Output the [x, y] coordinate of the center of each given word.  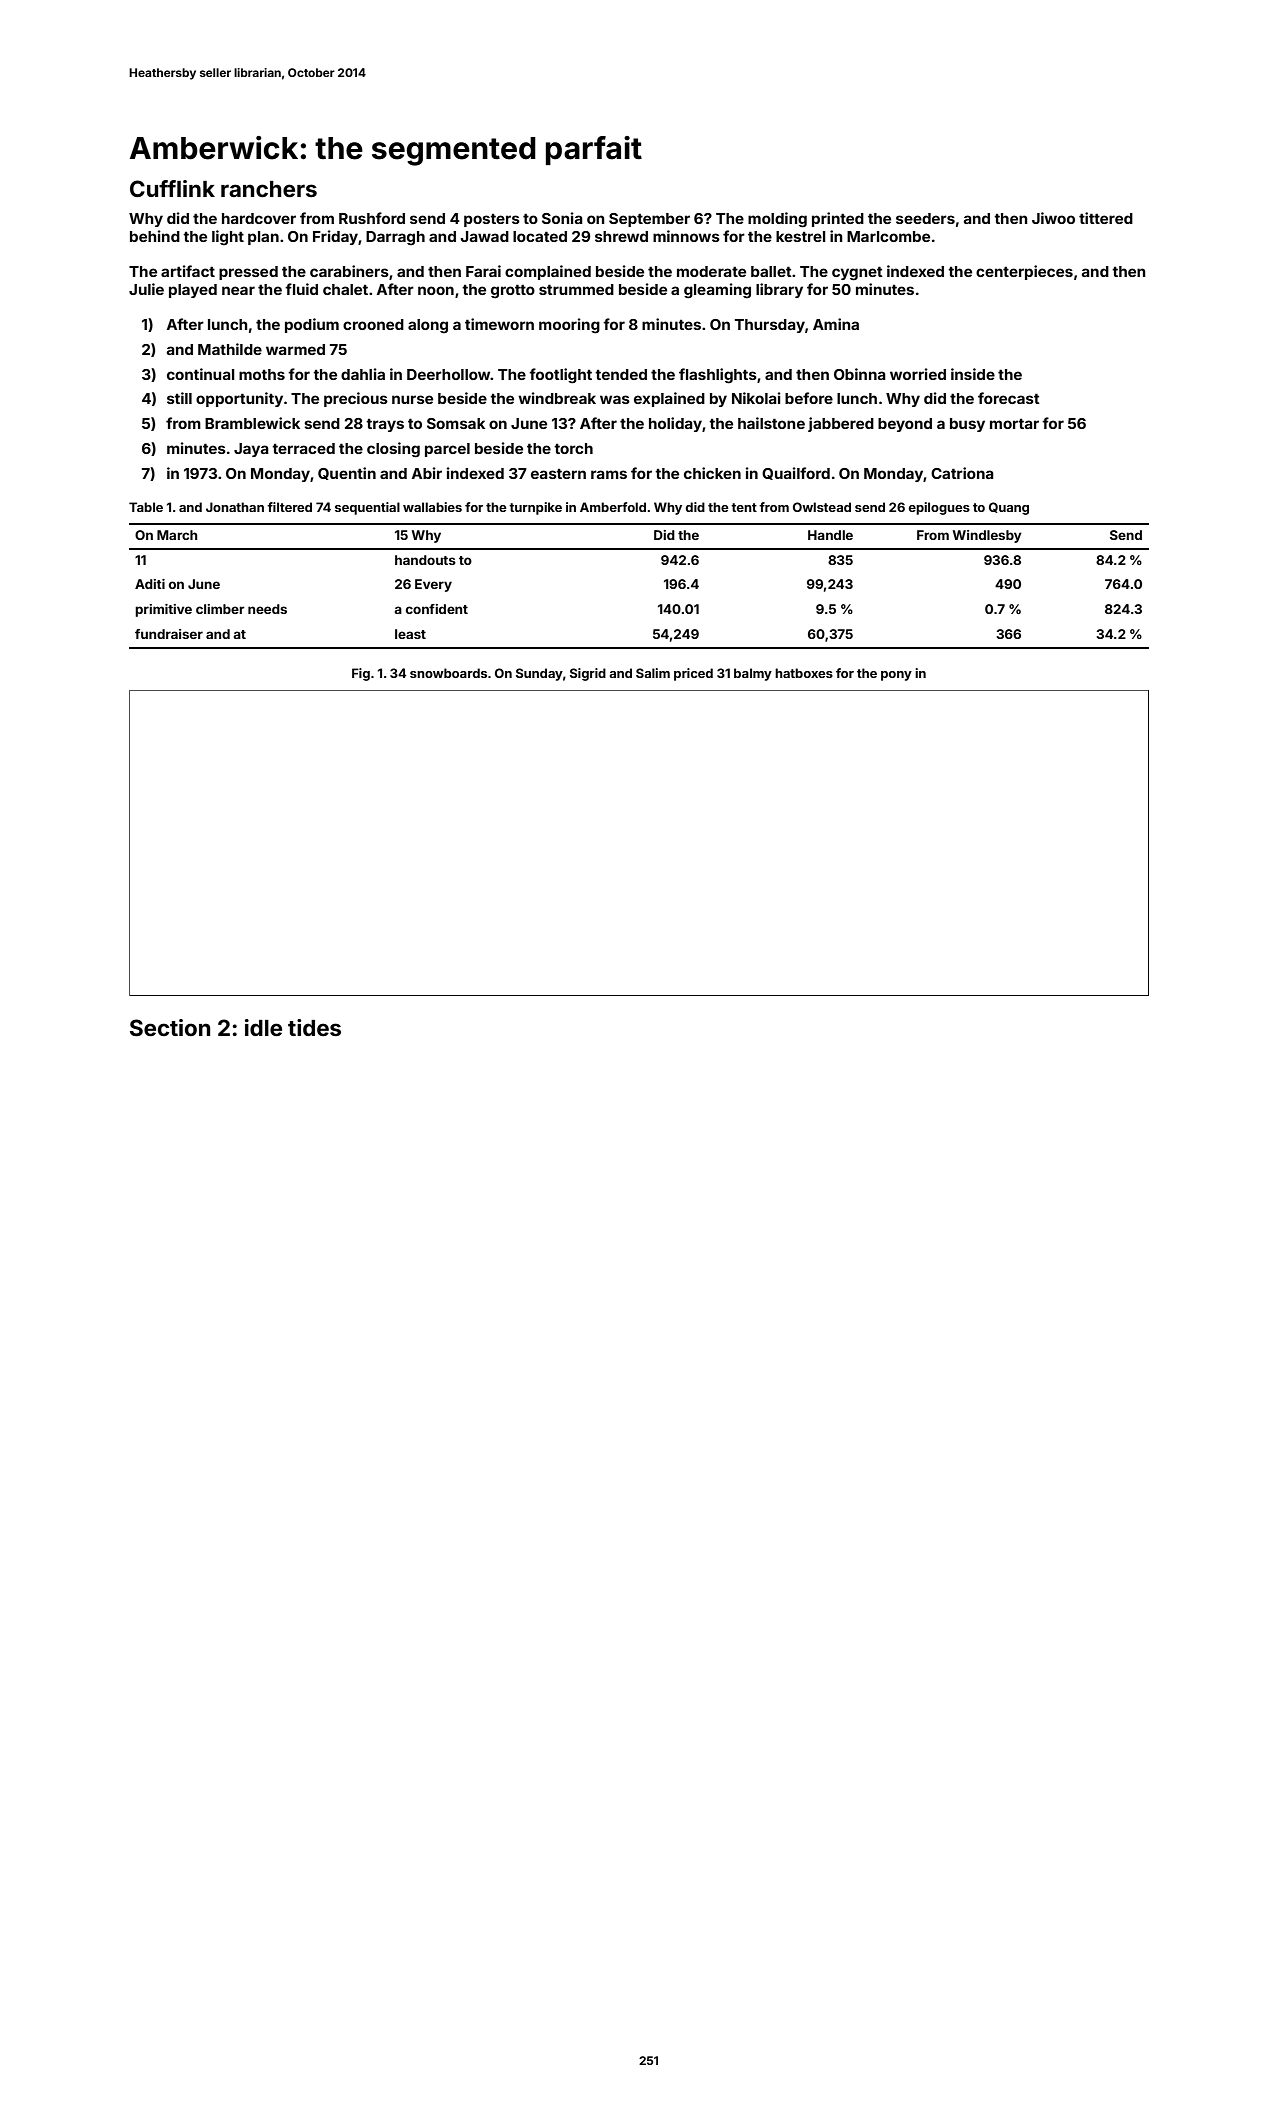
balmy [753, 674]
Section [170, 1028]
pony [896, 676]
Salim [653, 673]
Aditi [150, 584]
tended [621, 374]
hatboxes [804, 673]
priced [693, 674]
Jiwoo [1053, 218]
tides [314, 1027]
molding [777, 220]
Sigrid [588, 674]
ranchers [269, 189]
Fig [361, 674]
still [179, 398]
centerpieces [1024, 272]
